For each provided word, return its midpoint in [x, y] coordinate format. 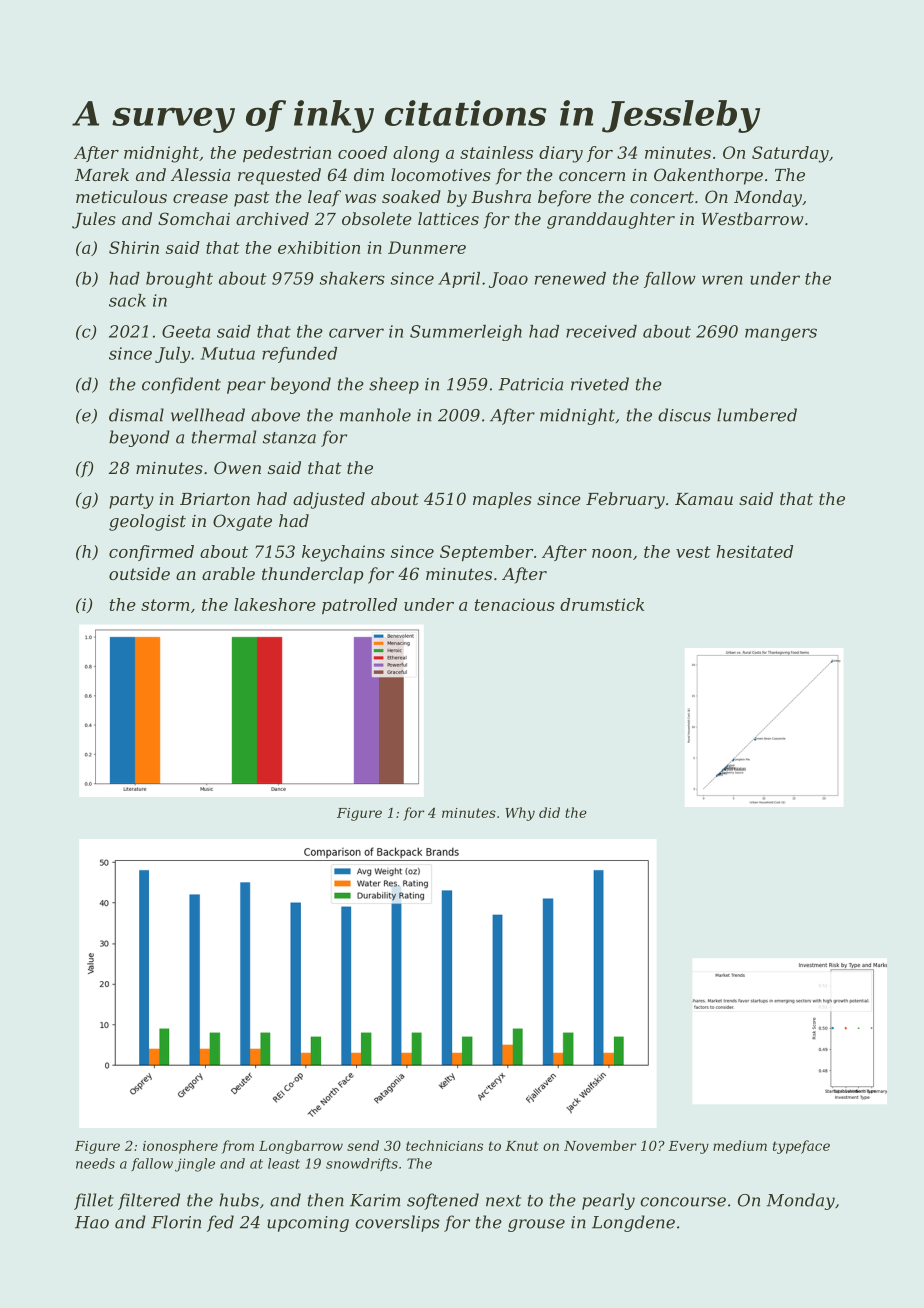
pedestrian [287, 154]
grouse [536, 1225]
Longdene [633, 1223]
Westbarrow [752, 218]
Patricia [531, 384]
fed [220, 1223]
